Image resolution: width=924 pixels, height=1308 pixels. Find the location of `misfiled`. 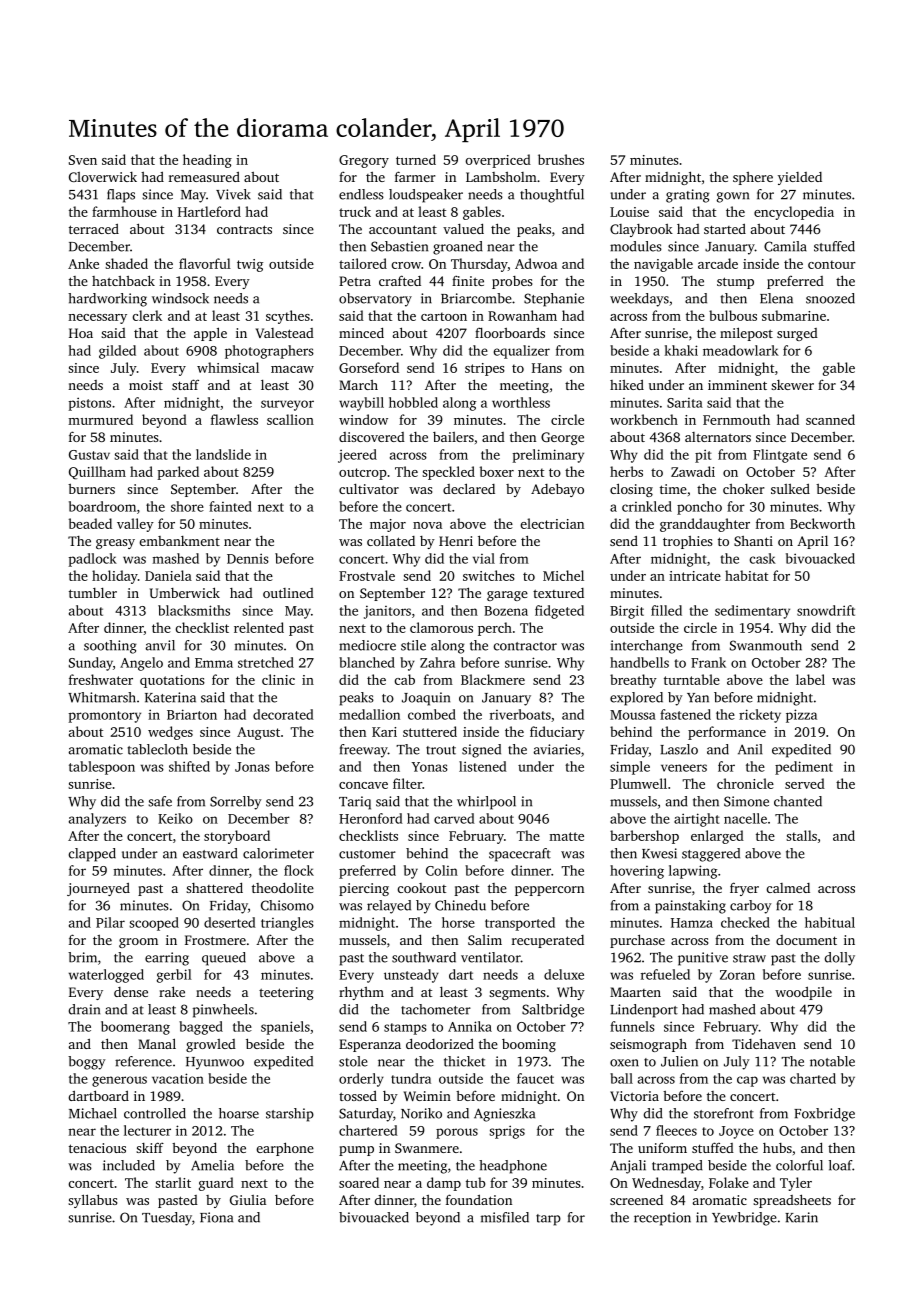

misfiled is located at coordinates (505, 1217).
